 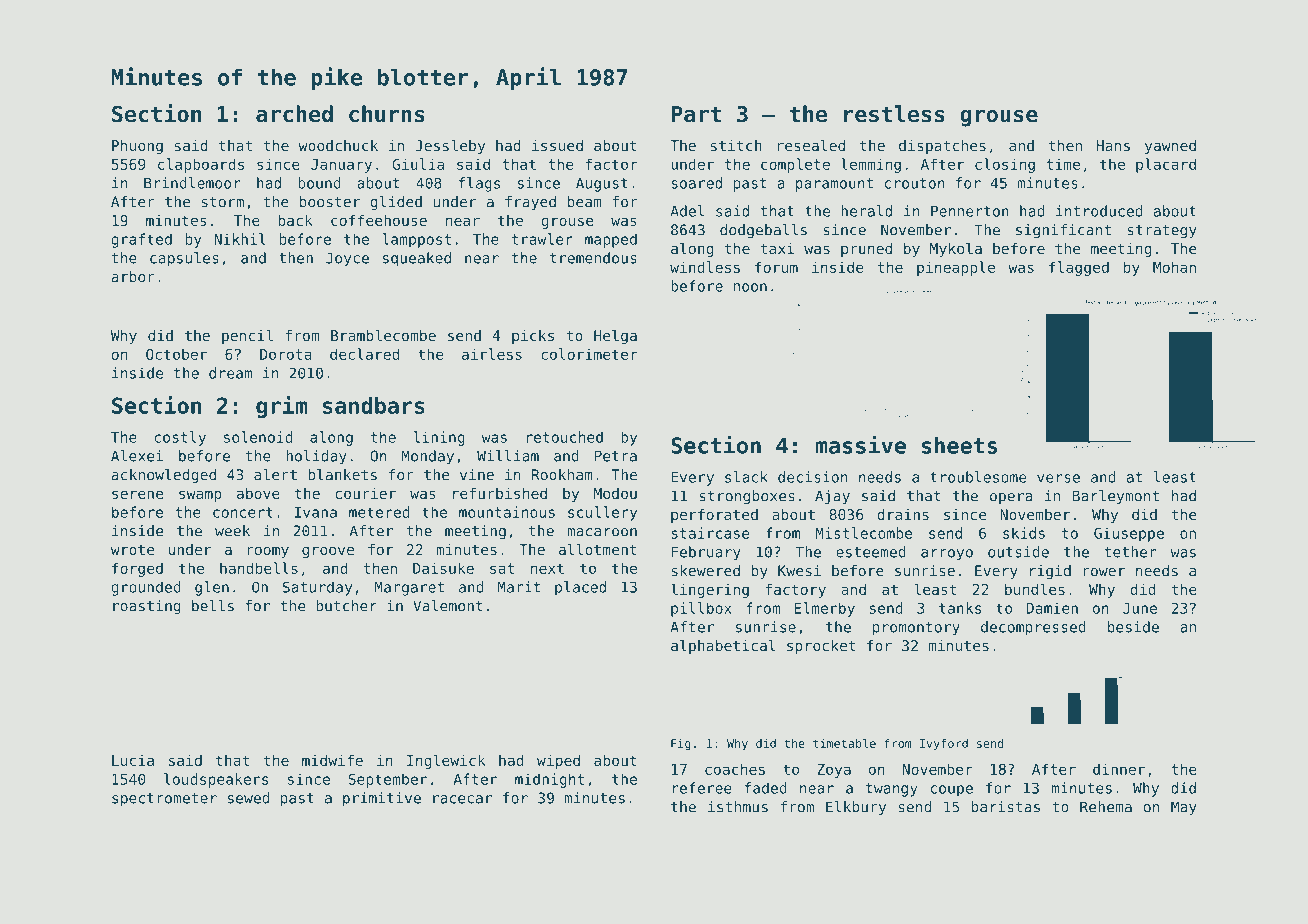 I want to click on sewed, so click(x=249, y=798).
